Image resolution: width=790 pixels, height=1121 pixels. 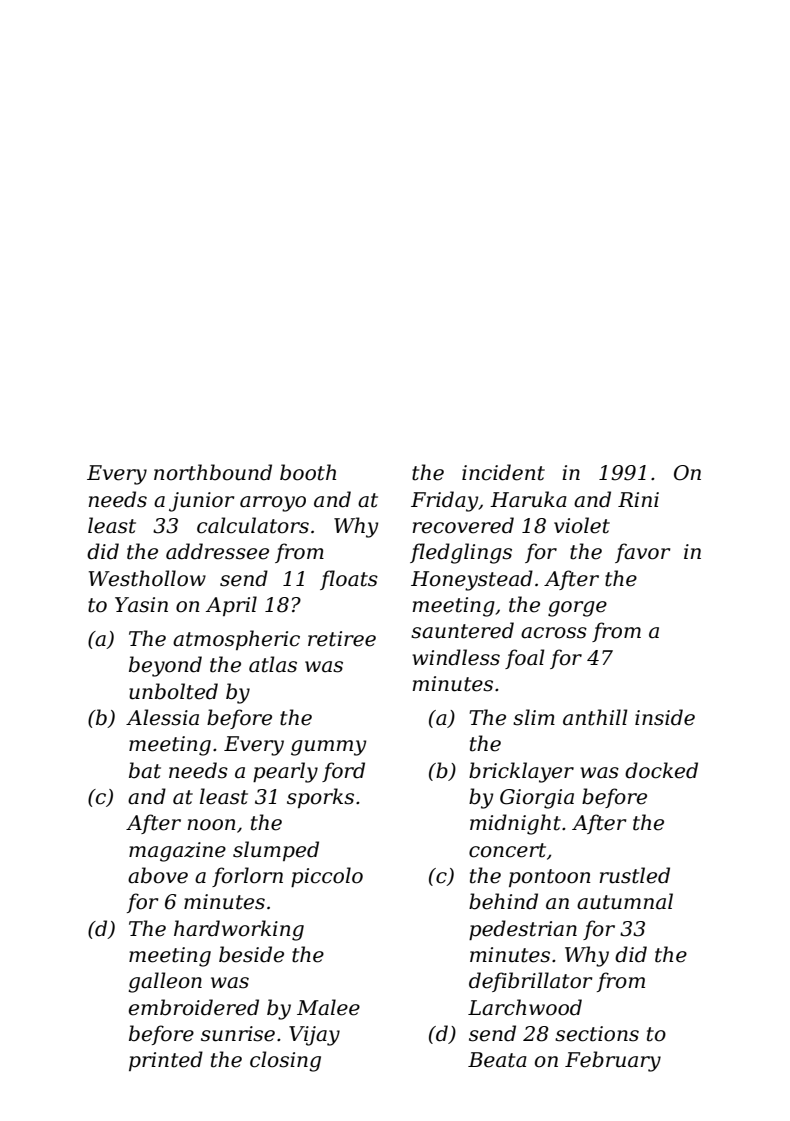 I want to click on printed, so click(x=166, y=1061).
